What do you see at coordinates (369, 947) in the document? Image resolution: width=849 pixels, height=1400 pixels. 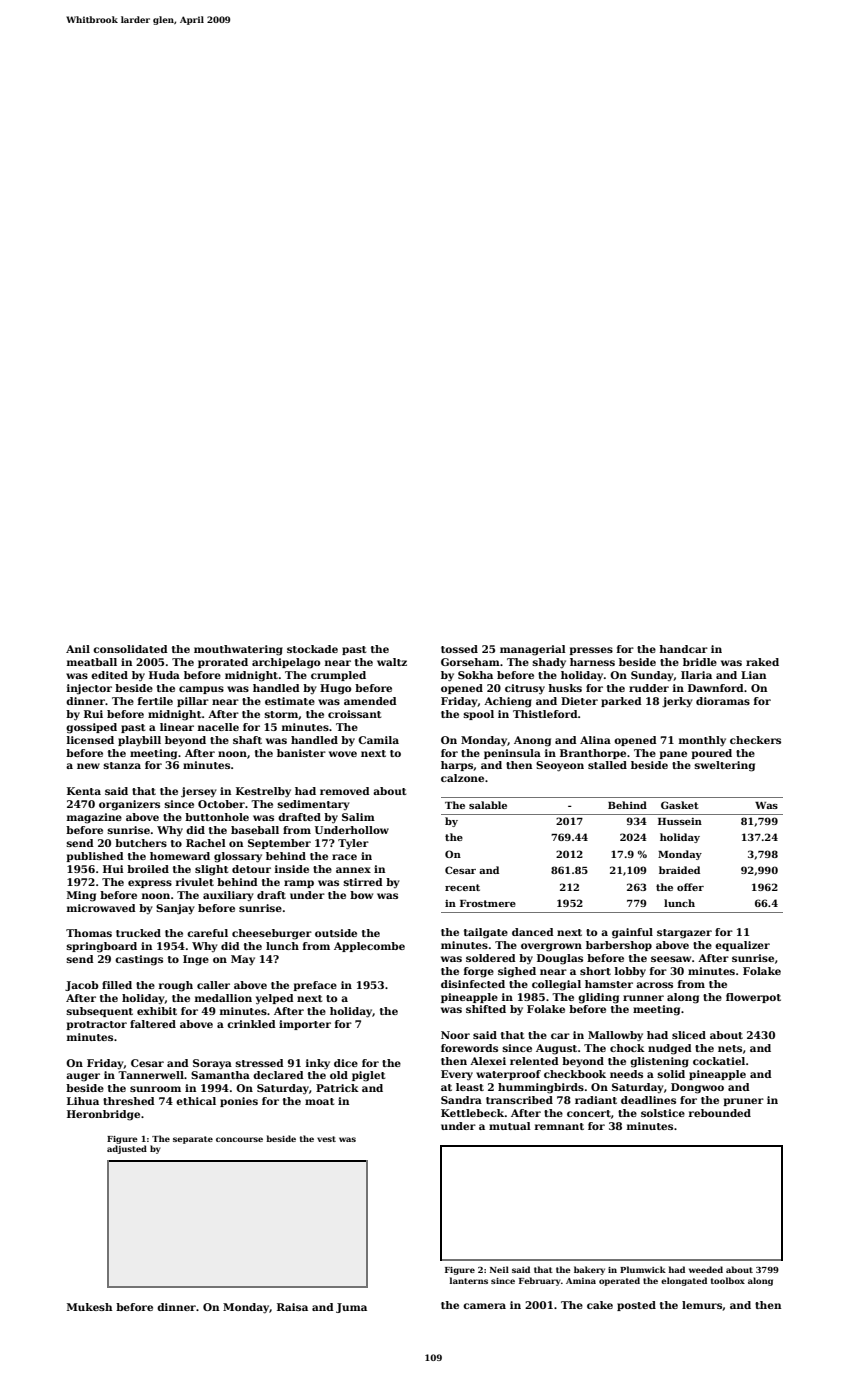 I see `Applecombe` at bounding box center [369, 947].
